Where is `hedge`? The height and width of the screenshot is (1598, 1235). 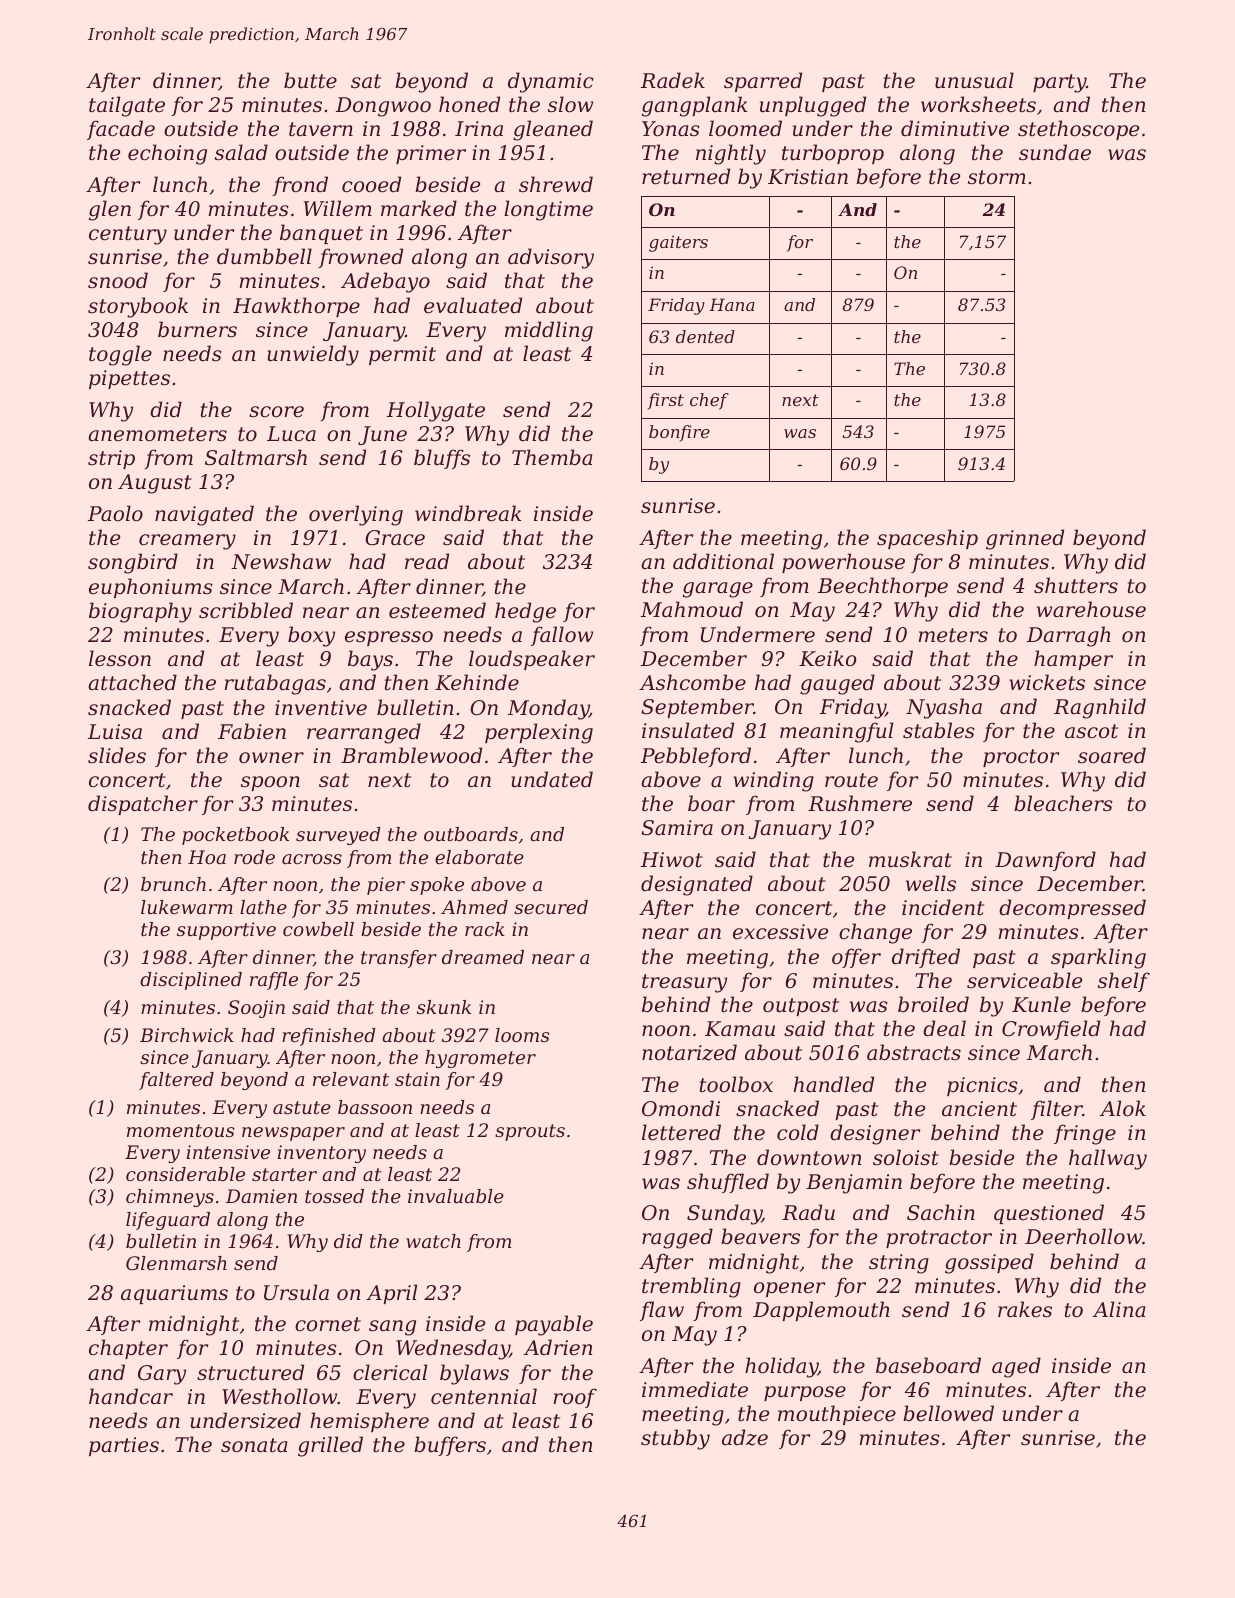 hedge is located at coordinates (525, 612).
